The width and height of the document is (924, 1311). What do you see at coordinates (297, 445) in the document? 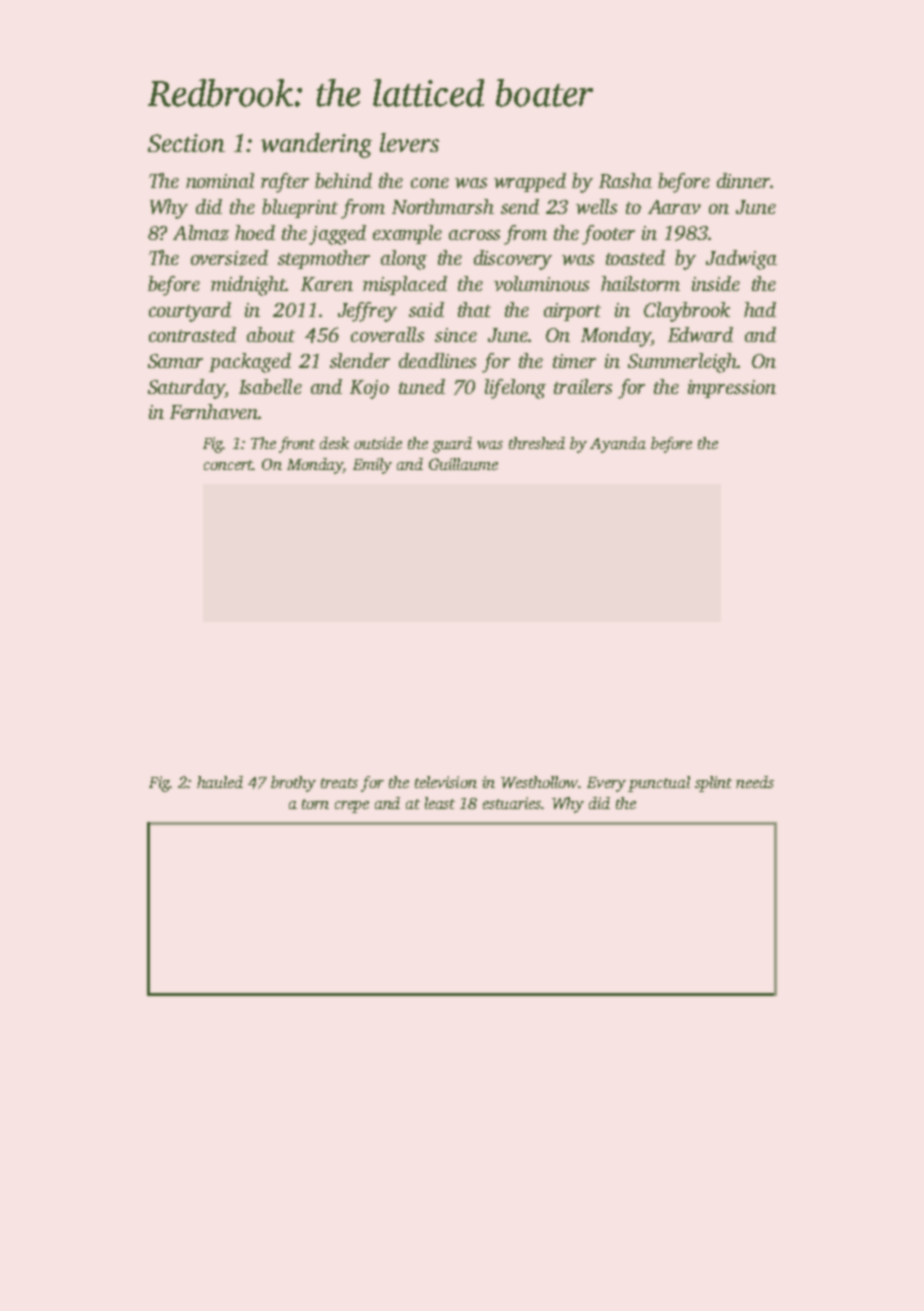
I see `front` at bounding box center [297, 445].
